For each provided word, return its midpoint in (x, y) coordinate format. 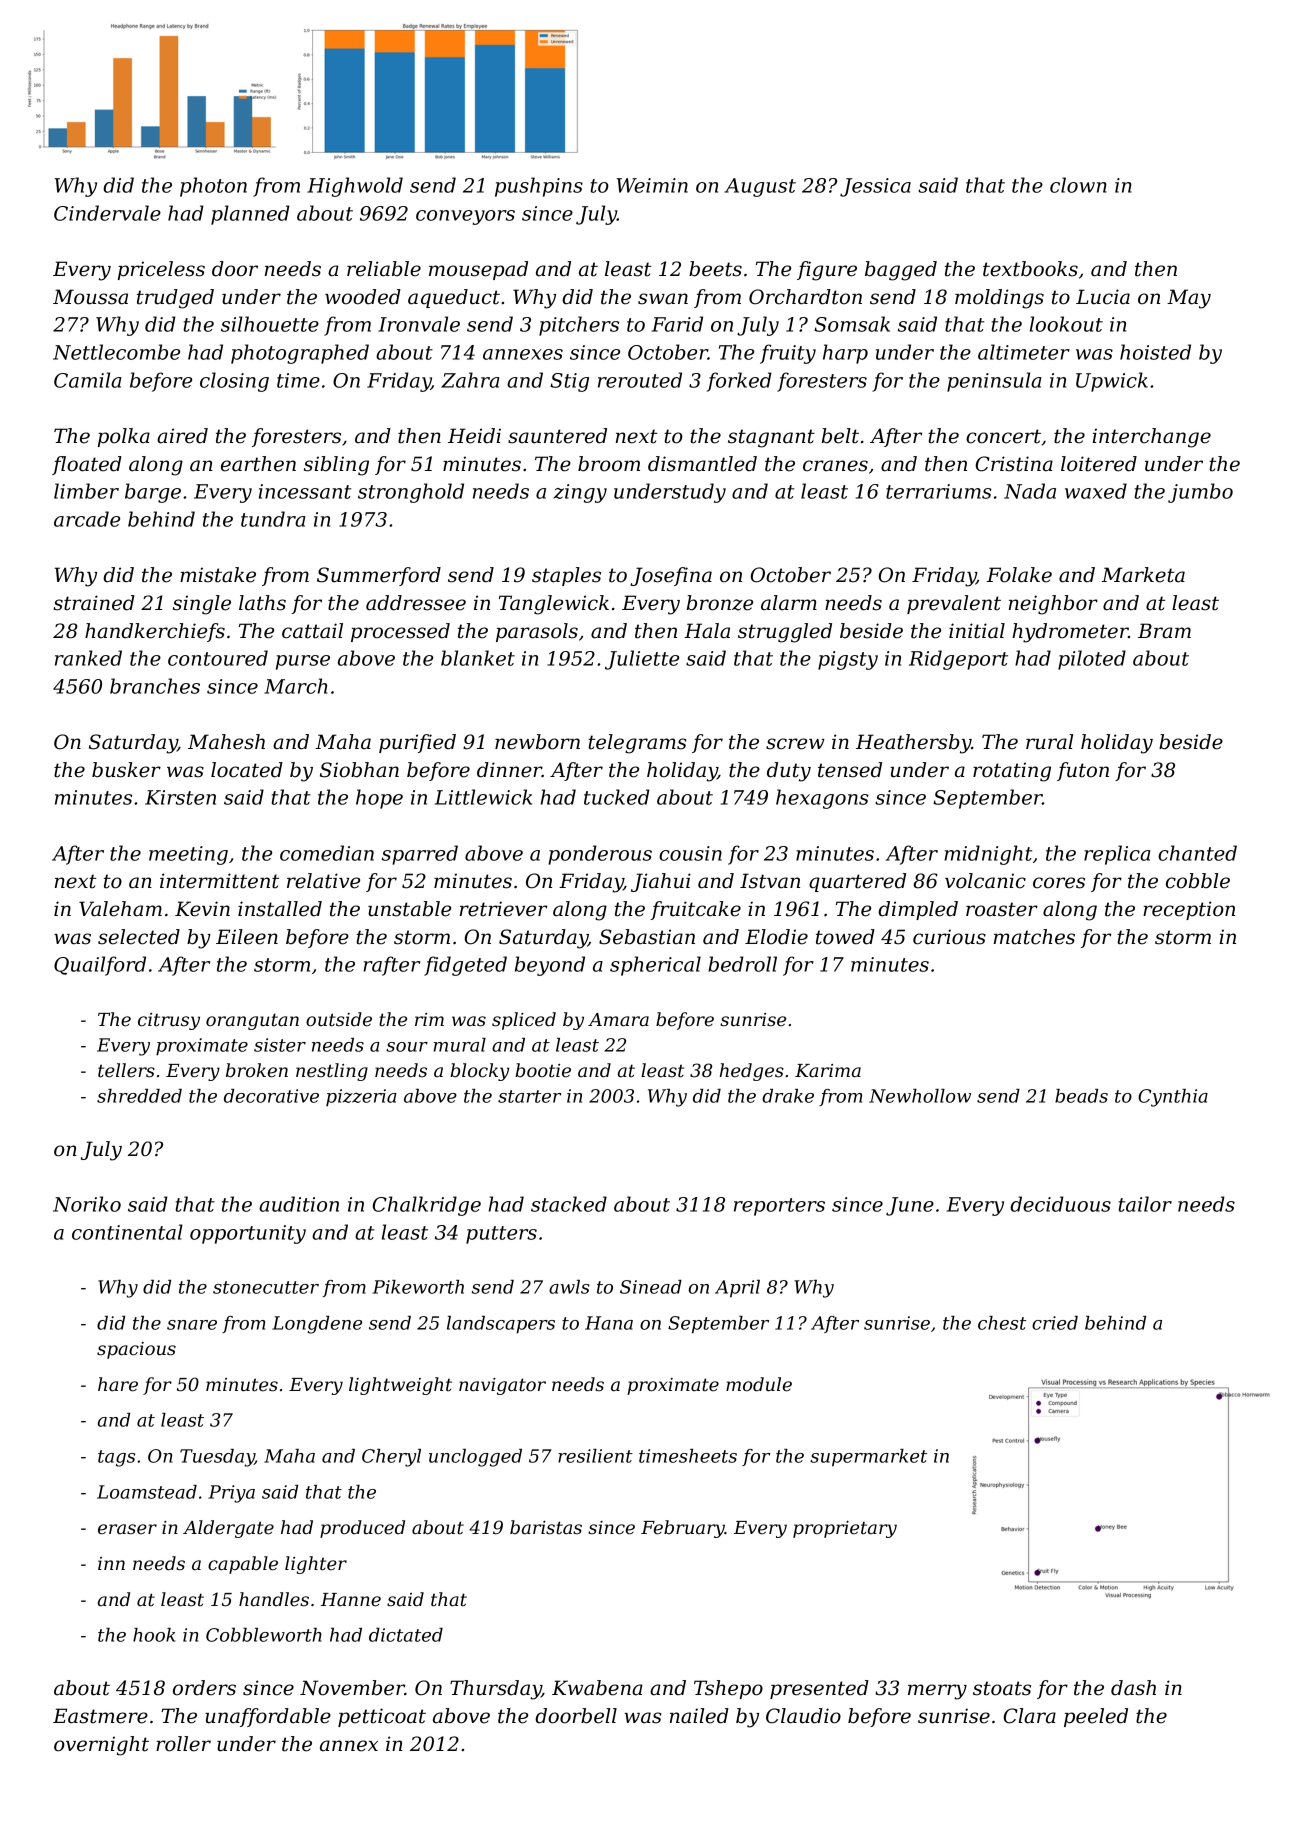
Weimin (652, 185)
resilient (595, 1456)
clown (1078, 185)
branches (155, 686)
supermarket (868, 1458)
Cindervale (107, 213)
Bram (1164, 631)
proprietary (845, 1529)
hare (118, 1384)
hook (154, 1635)
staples (566, 576)
